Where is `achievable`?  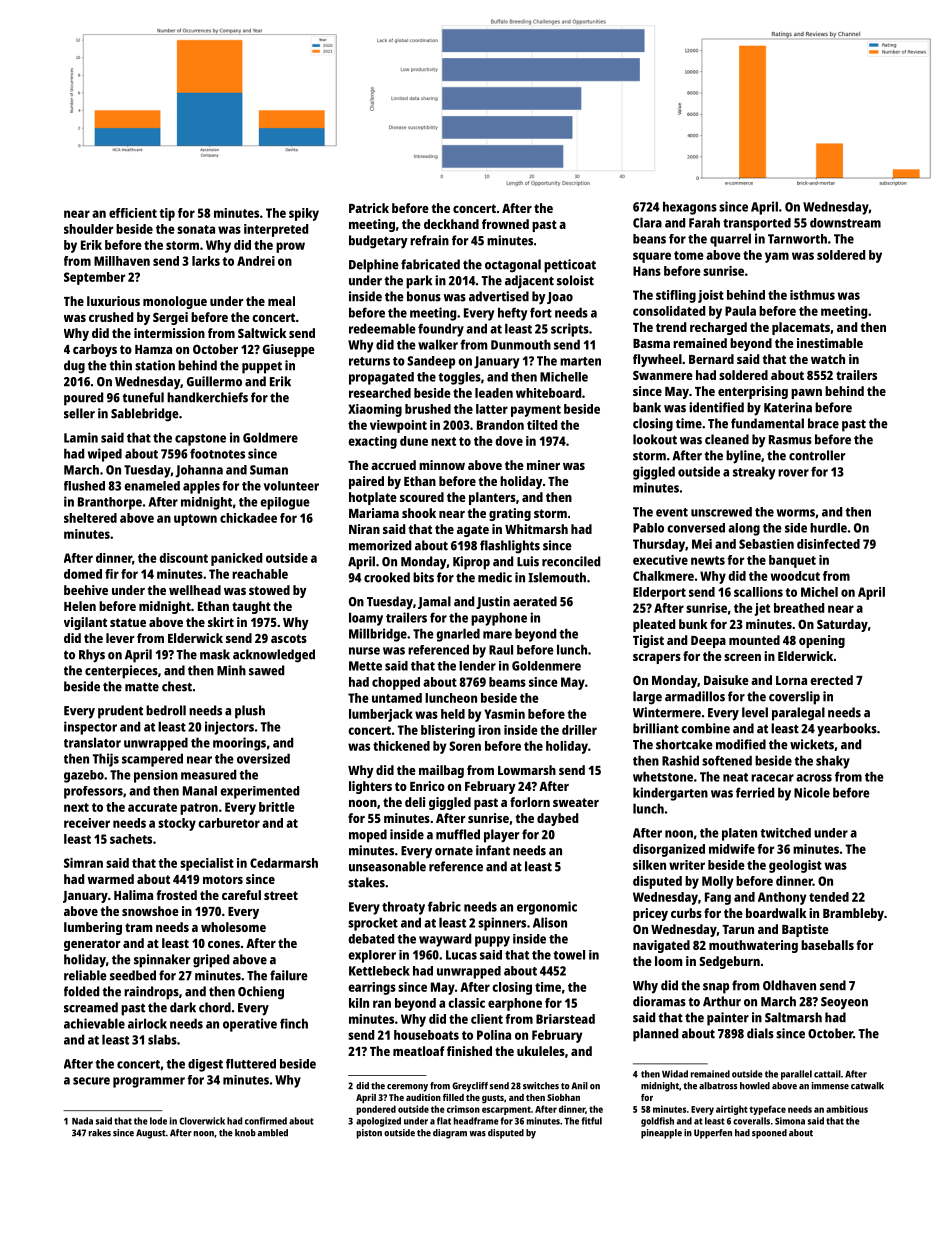
achievable is located at coordinates (94, 1023).
